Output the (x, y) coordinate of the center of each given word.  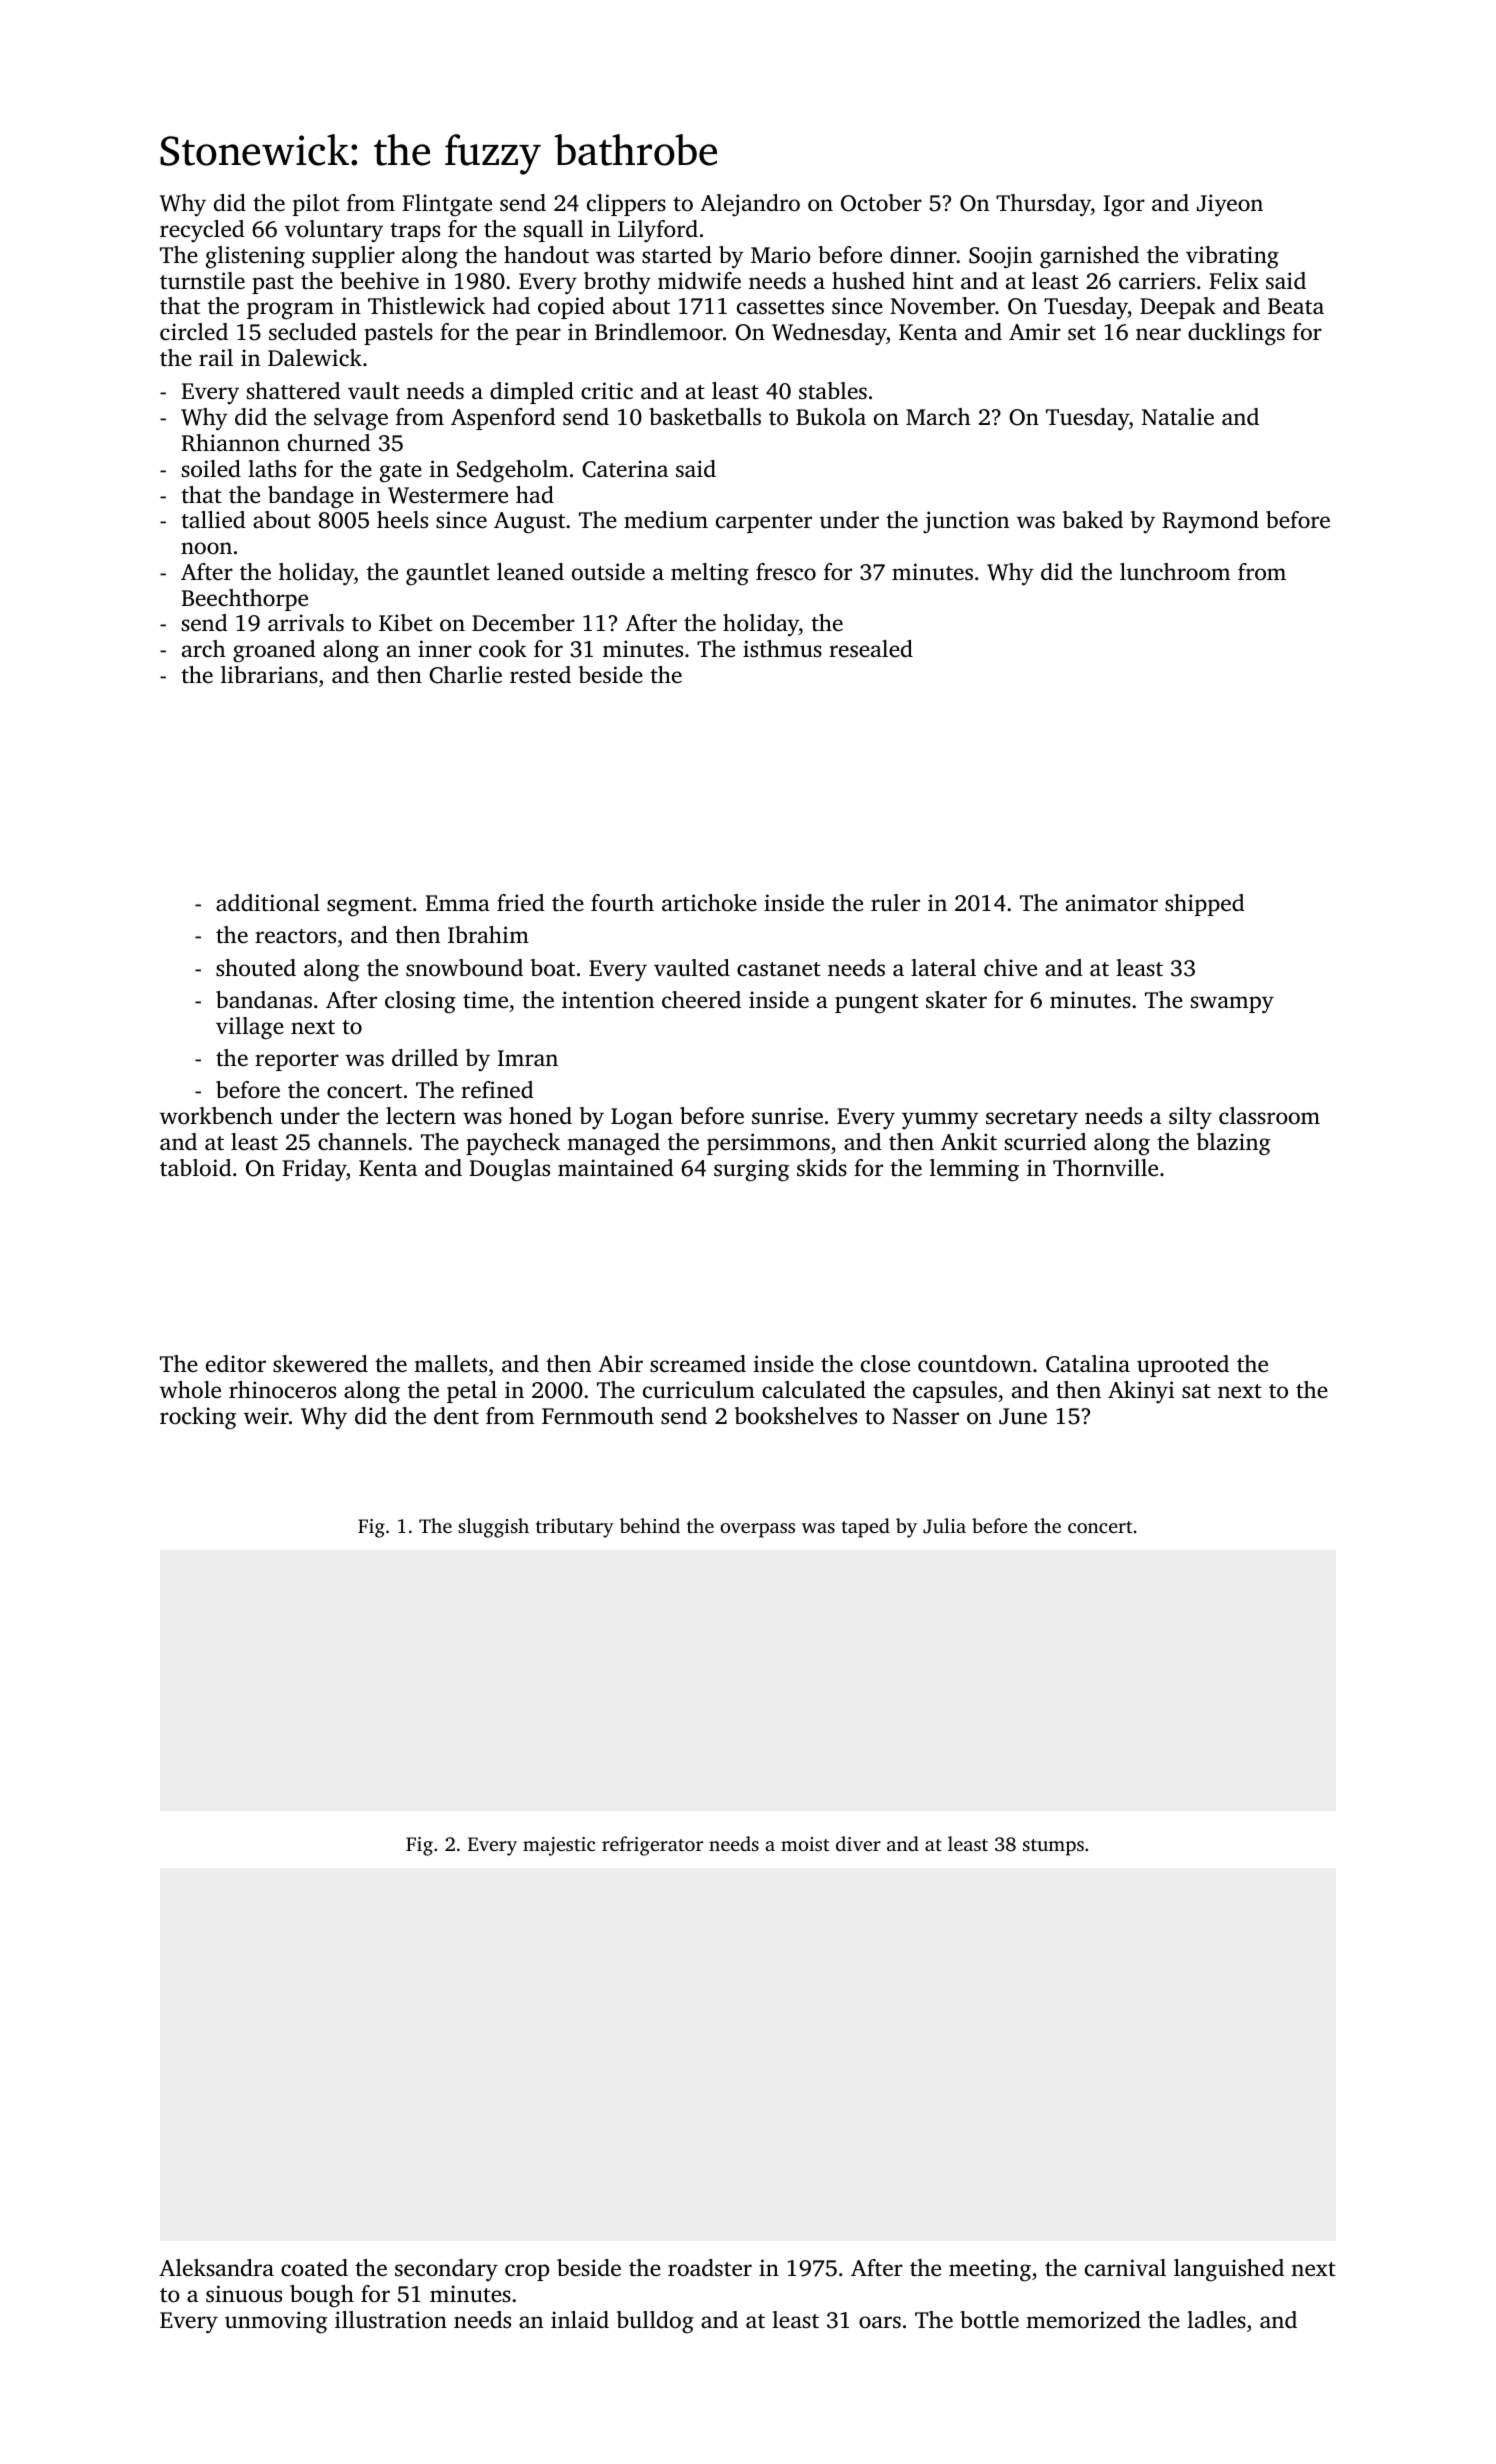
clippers (626, 205)
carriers (1157, 281)
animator (1112, 903)
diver (858, 1843)
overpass (757, 1530)
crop (527, 2272)
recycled (202, 231)
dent (456, 1416)
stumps (1053, 1847)
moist (805, 1844)
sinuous (244, 2294)
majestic (559, 1846)
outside (608, 572)
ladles (1216, 2319)
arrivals (306, 622)
